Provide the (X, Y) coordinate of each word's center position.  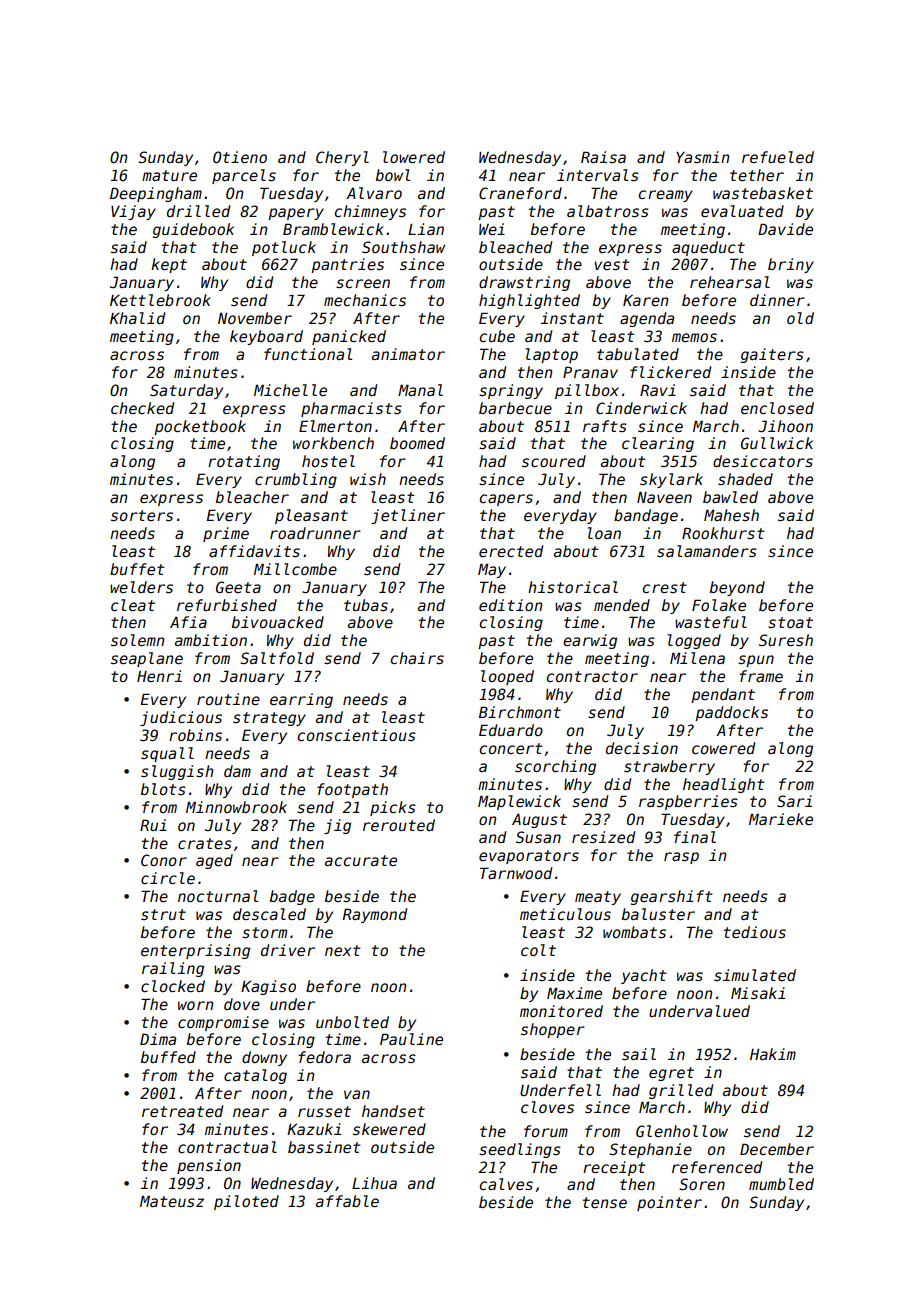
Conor (164, 860)
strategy (269, 719)
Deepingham (156, 194)
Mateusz (172, 1201)
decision (642, 748)
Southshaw (403, 247)
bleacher (252, 497)
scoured (554, 461)
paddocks (731, 713)
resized (603, 837)
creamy (666, 196)
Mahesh (731, 515)
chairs (417, 658)
